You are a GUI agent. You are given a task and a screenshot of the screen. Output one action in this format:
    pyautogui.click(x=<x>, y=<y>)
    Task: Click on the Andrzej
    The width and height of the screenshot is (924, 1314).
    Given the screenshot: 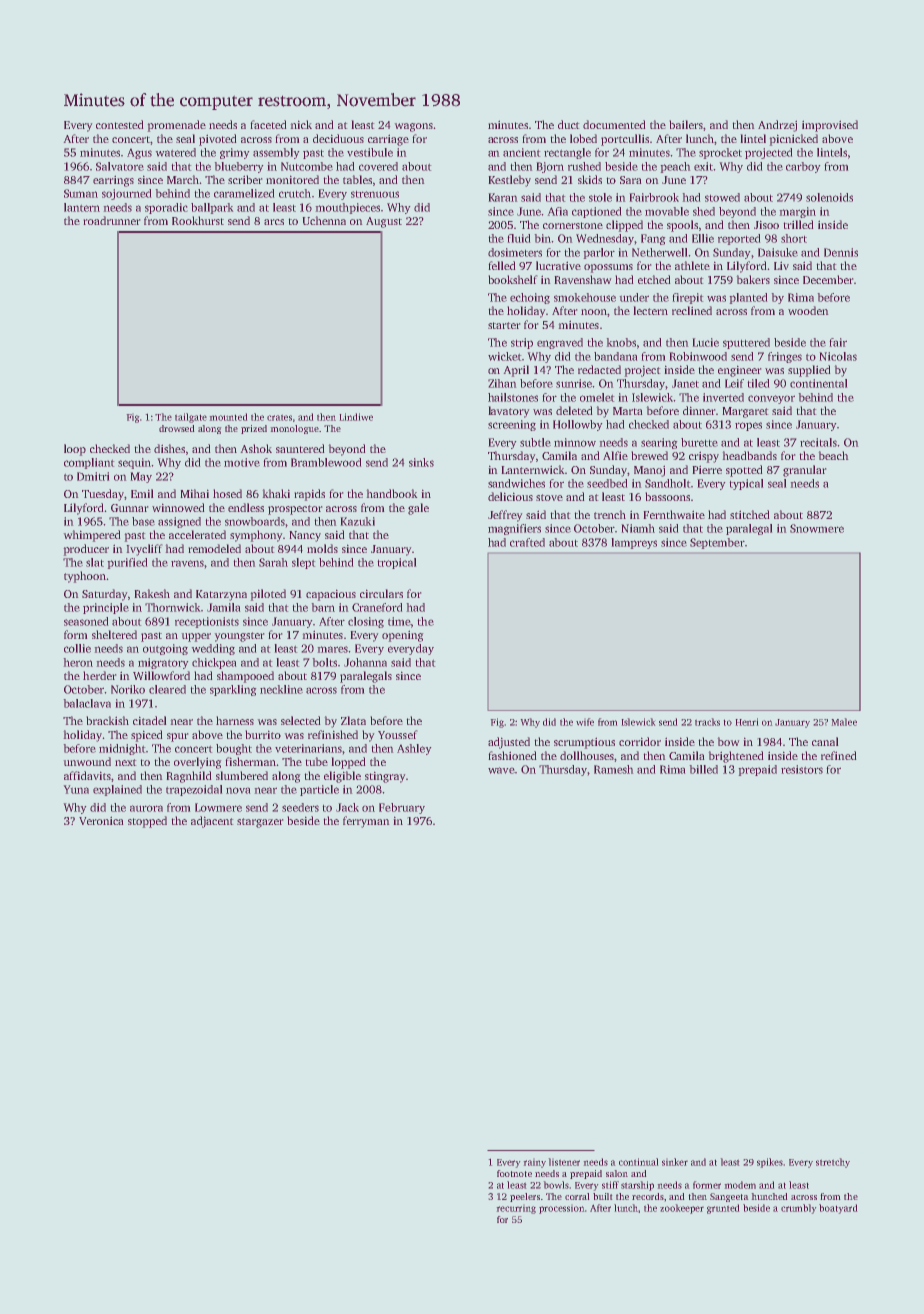 What is the action you would take?
    pyautogui.click(x=777, y=126)
